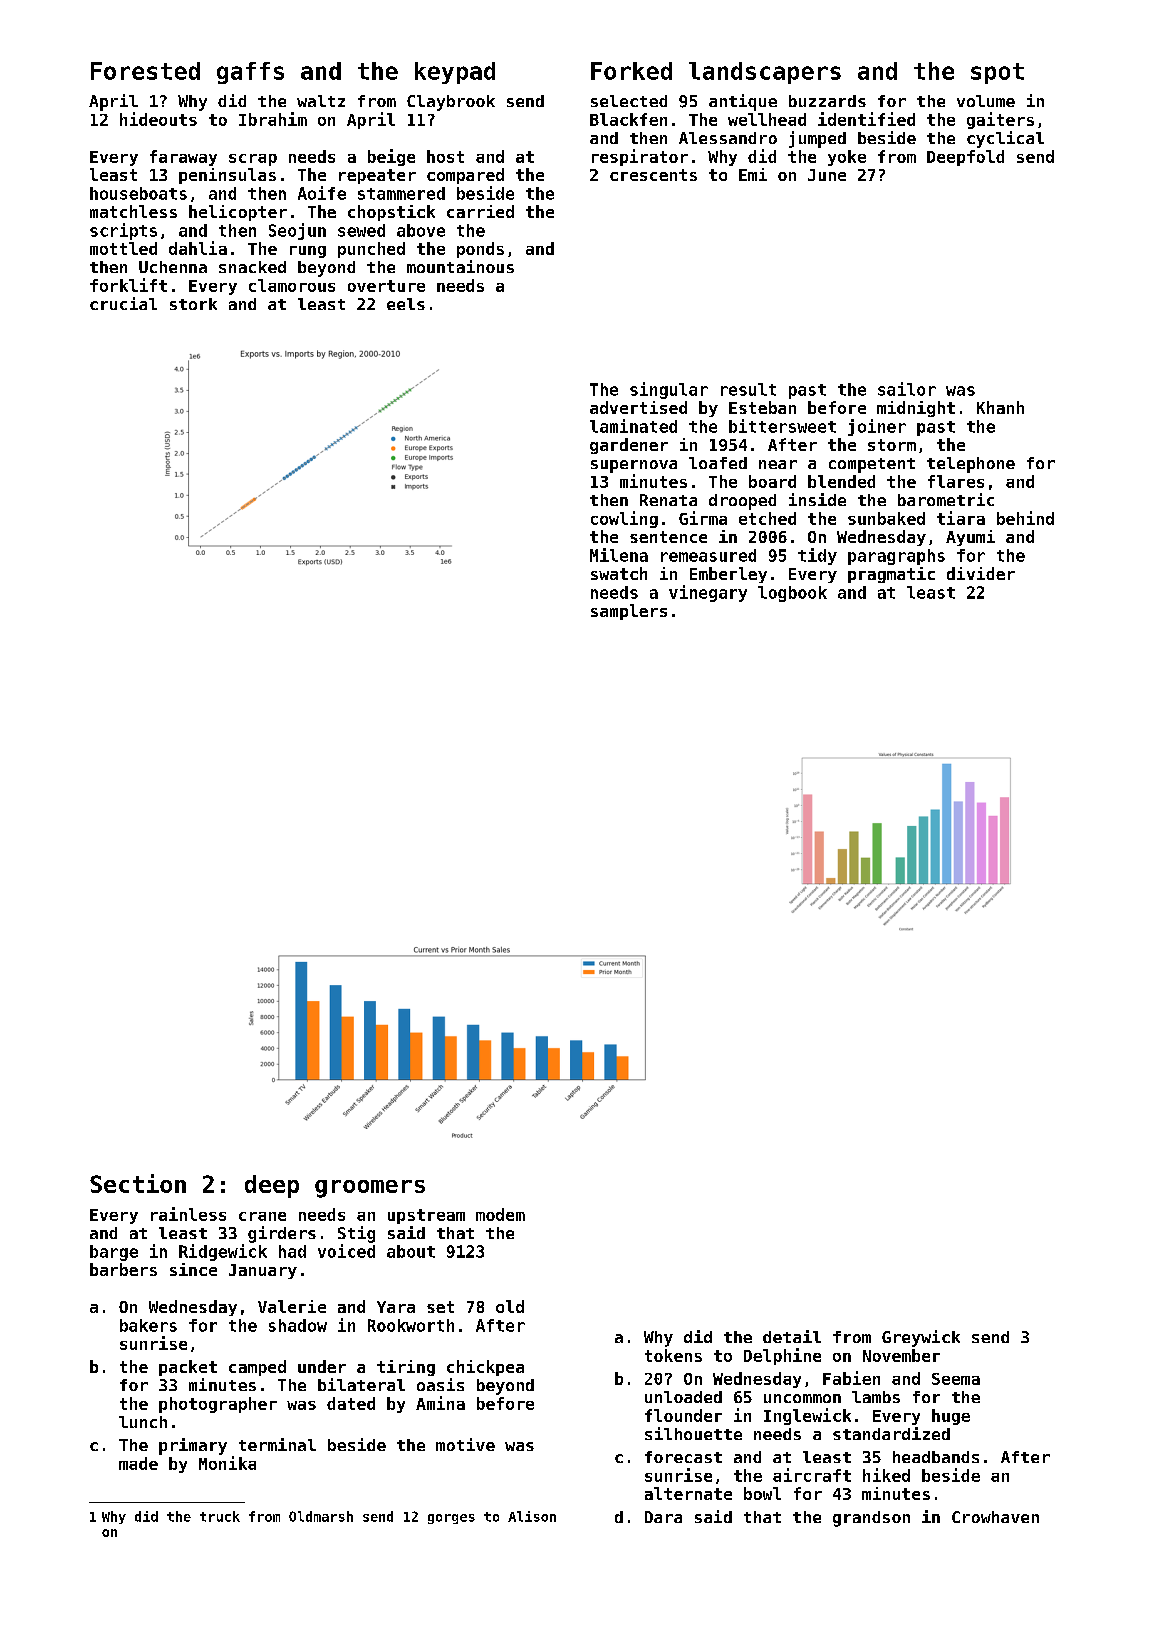 Image resolution: width=1153 pixels, height=1631 pixels. Describe the element at coordinates (500, 1214) in the image. I see `modem` at that location.
